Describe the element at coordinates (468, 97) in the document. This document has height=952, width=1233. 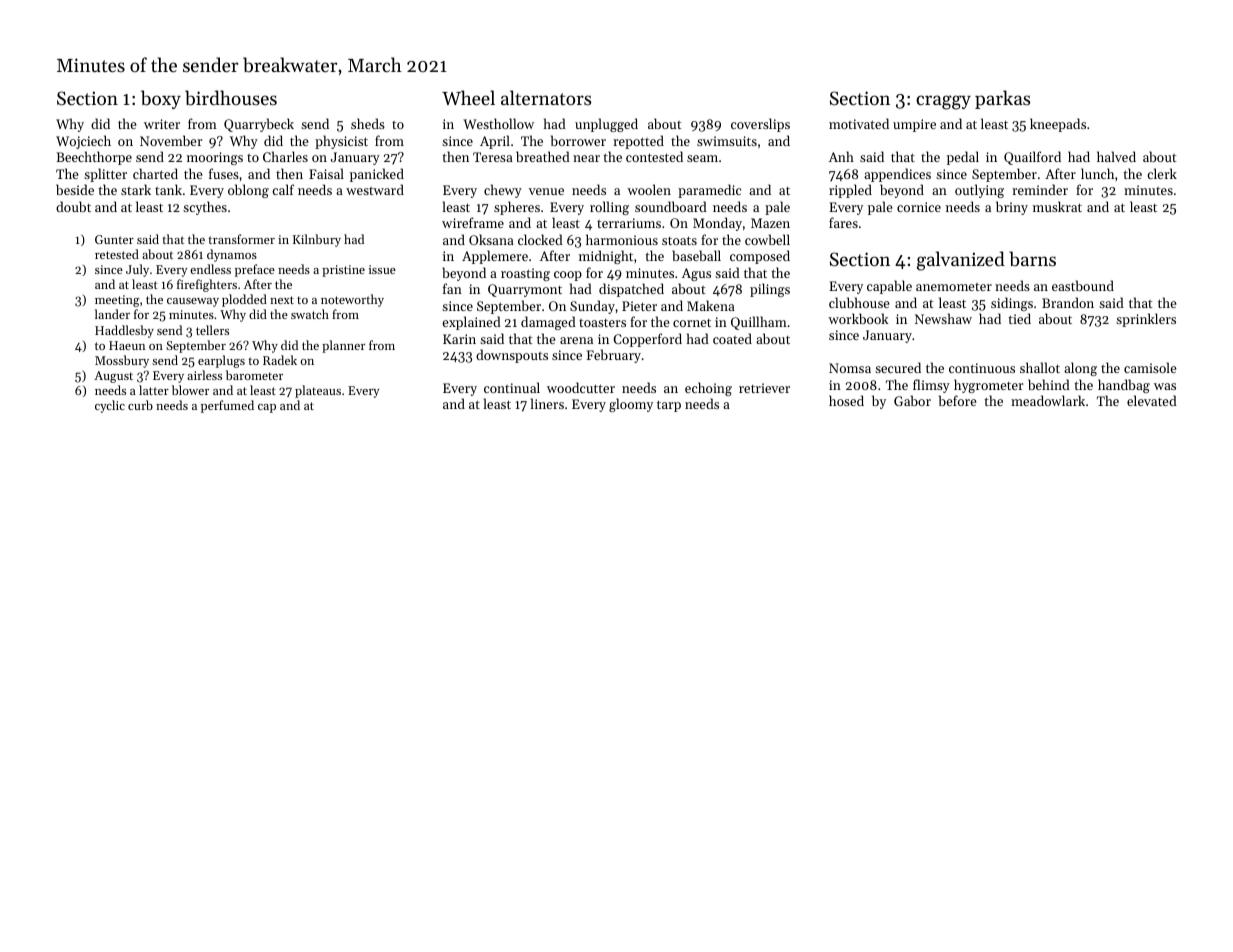
I see `Wheel` at that location.
